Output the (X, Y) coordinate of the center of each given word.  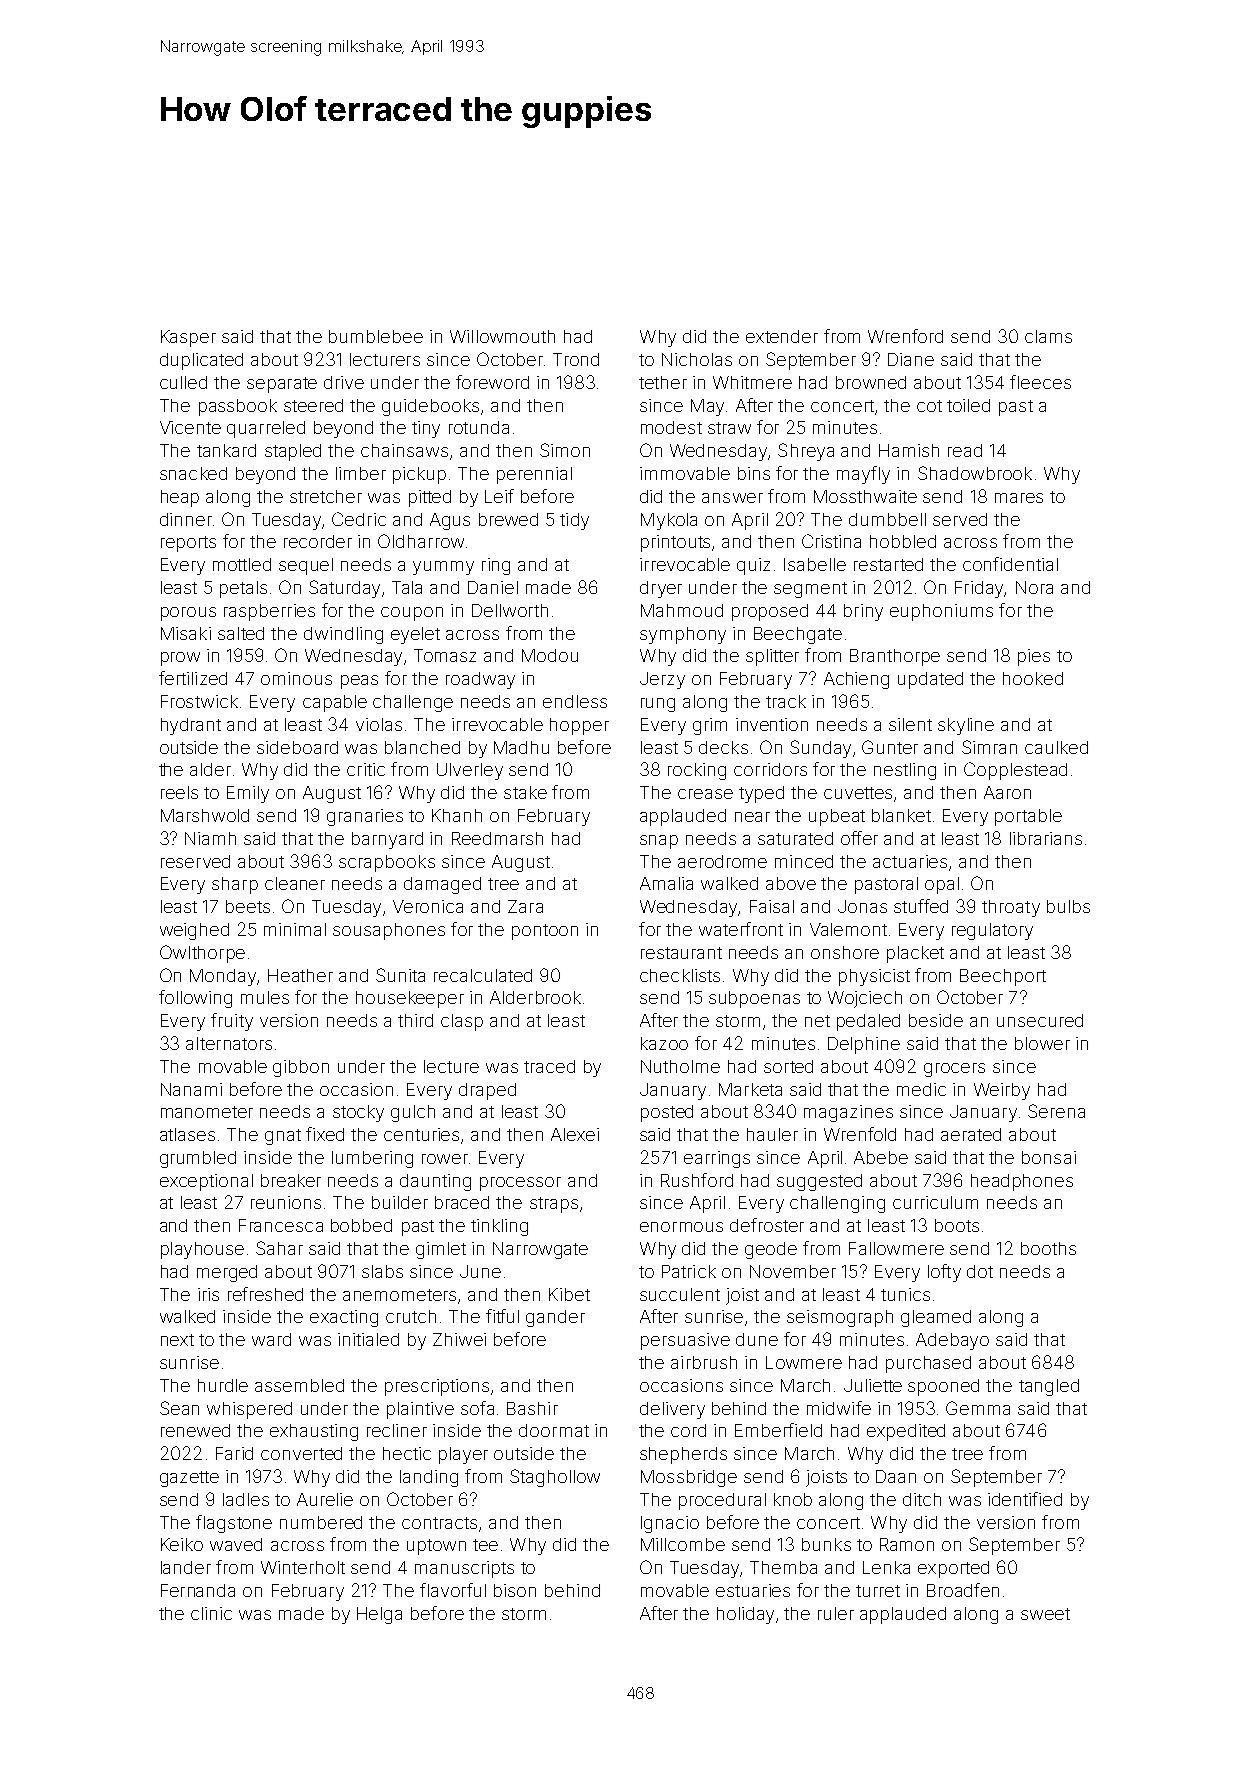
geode (771, 1250)
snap (659, 842)
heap (180, 498)
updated (930, 680)
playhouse (202, 1250)
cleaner (295, 883)
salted (241, 633)
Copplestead (1015, 771)
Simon (565, 450)
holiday (745, 1615)
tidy (574, 521)
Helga (379, 1615)
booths (1048, 1248)
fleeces (1040, 382)
